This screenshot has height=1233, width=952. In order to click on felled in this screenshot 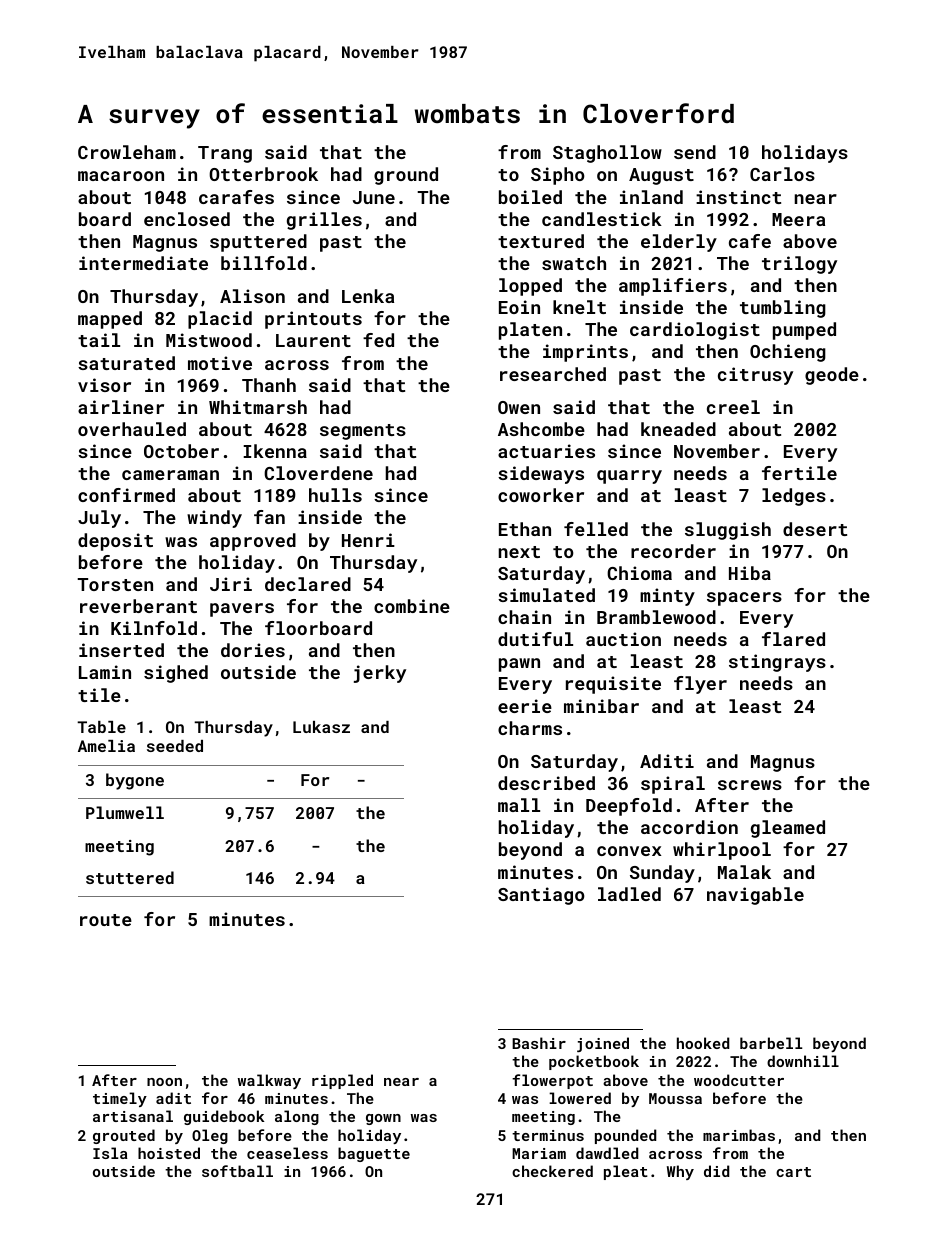, I will do `click(596, 529)`.
